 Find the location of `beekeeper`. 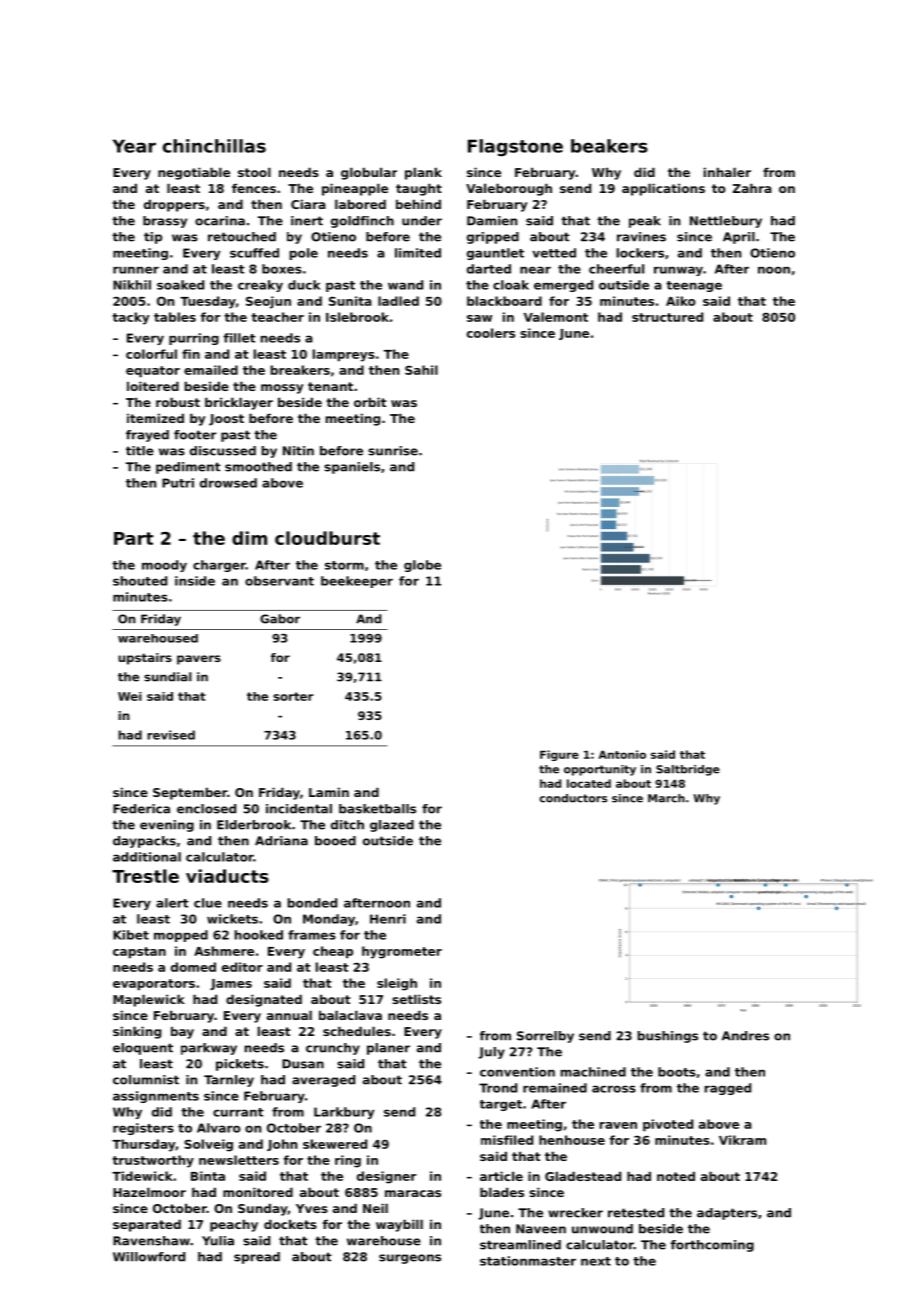

beekeeper is located at coordinates (357, 582).
